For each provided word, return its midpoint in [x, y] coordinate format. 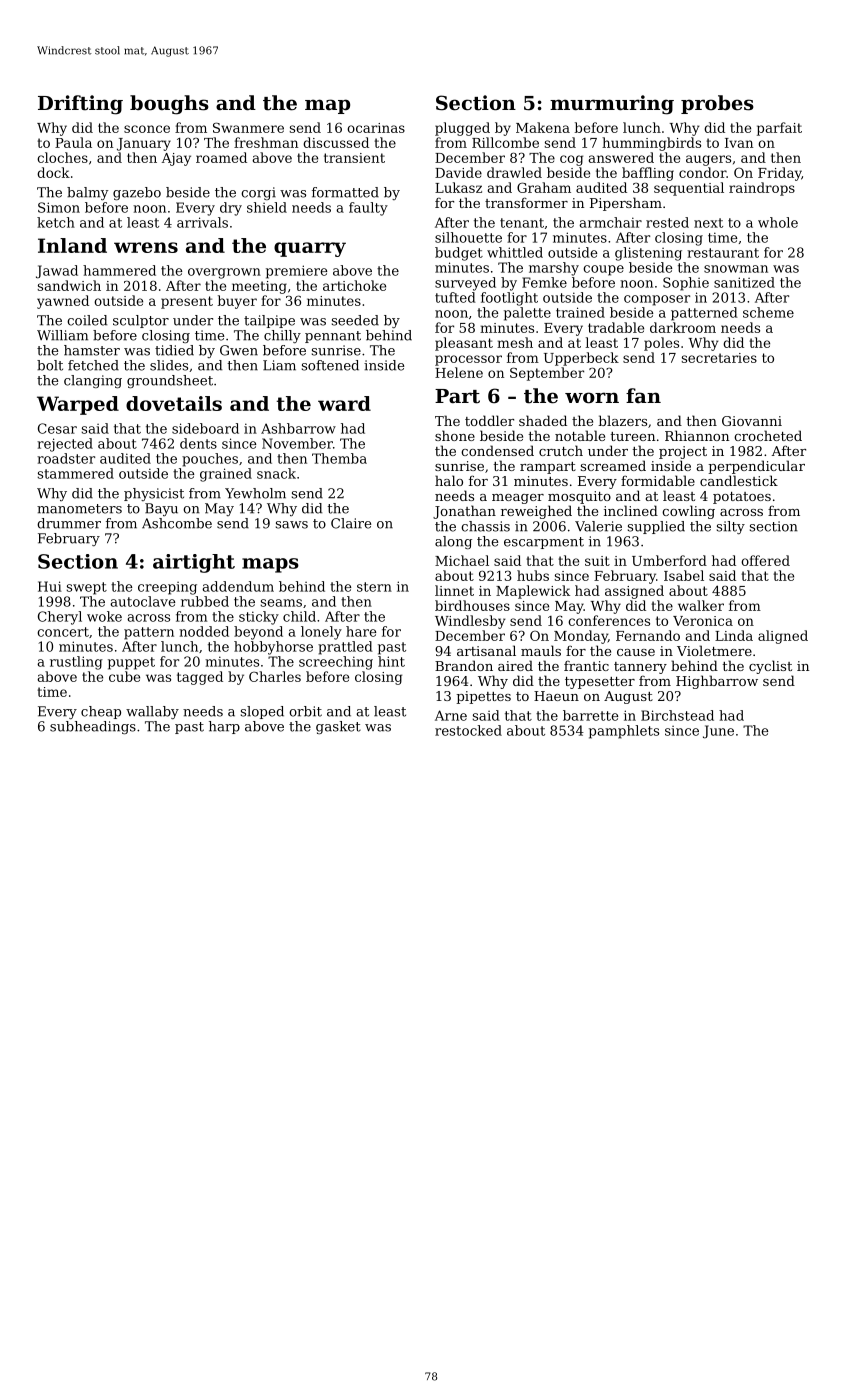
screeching [336, 663]
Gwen [239, 350]
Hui [50, 586]
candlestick [739, 480]
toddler [489, 420]
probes [717, 104]
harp [224, 727]
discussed [336, 142]
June [718, 732]
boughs [169, 105]
